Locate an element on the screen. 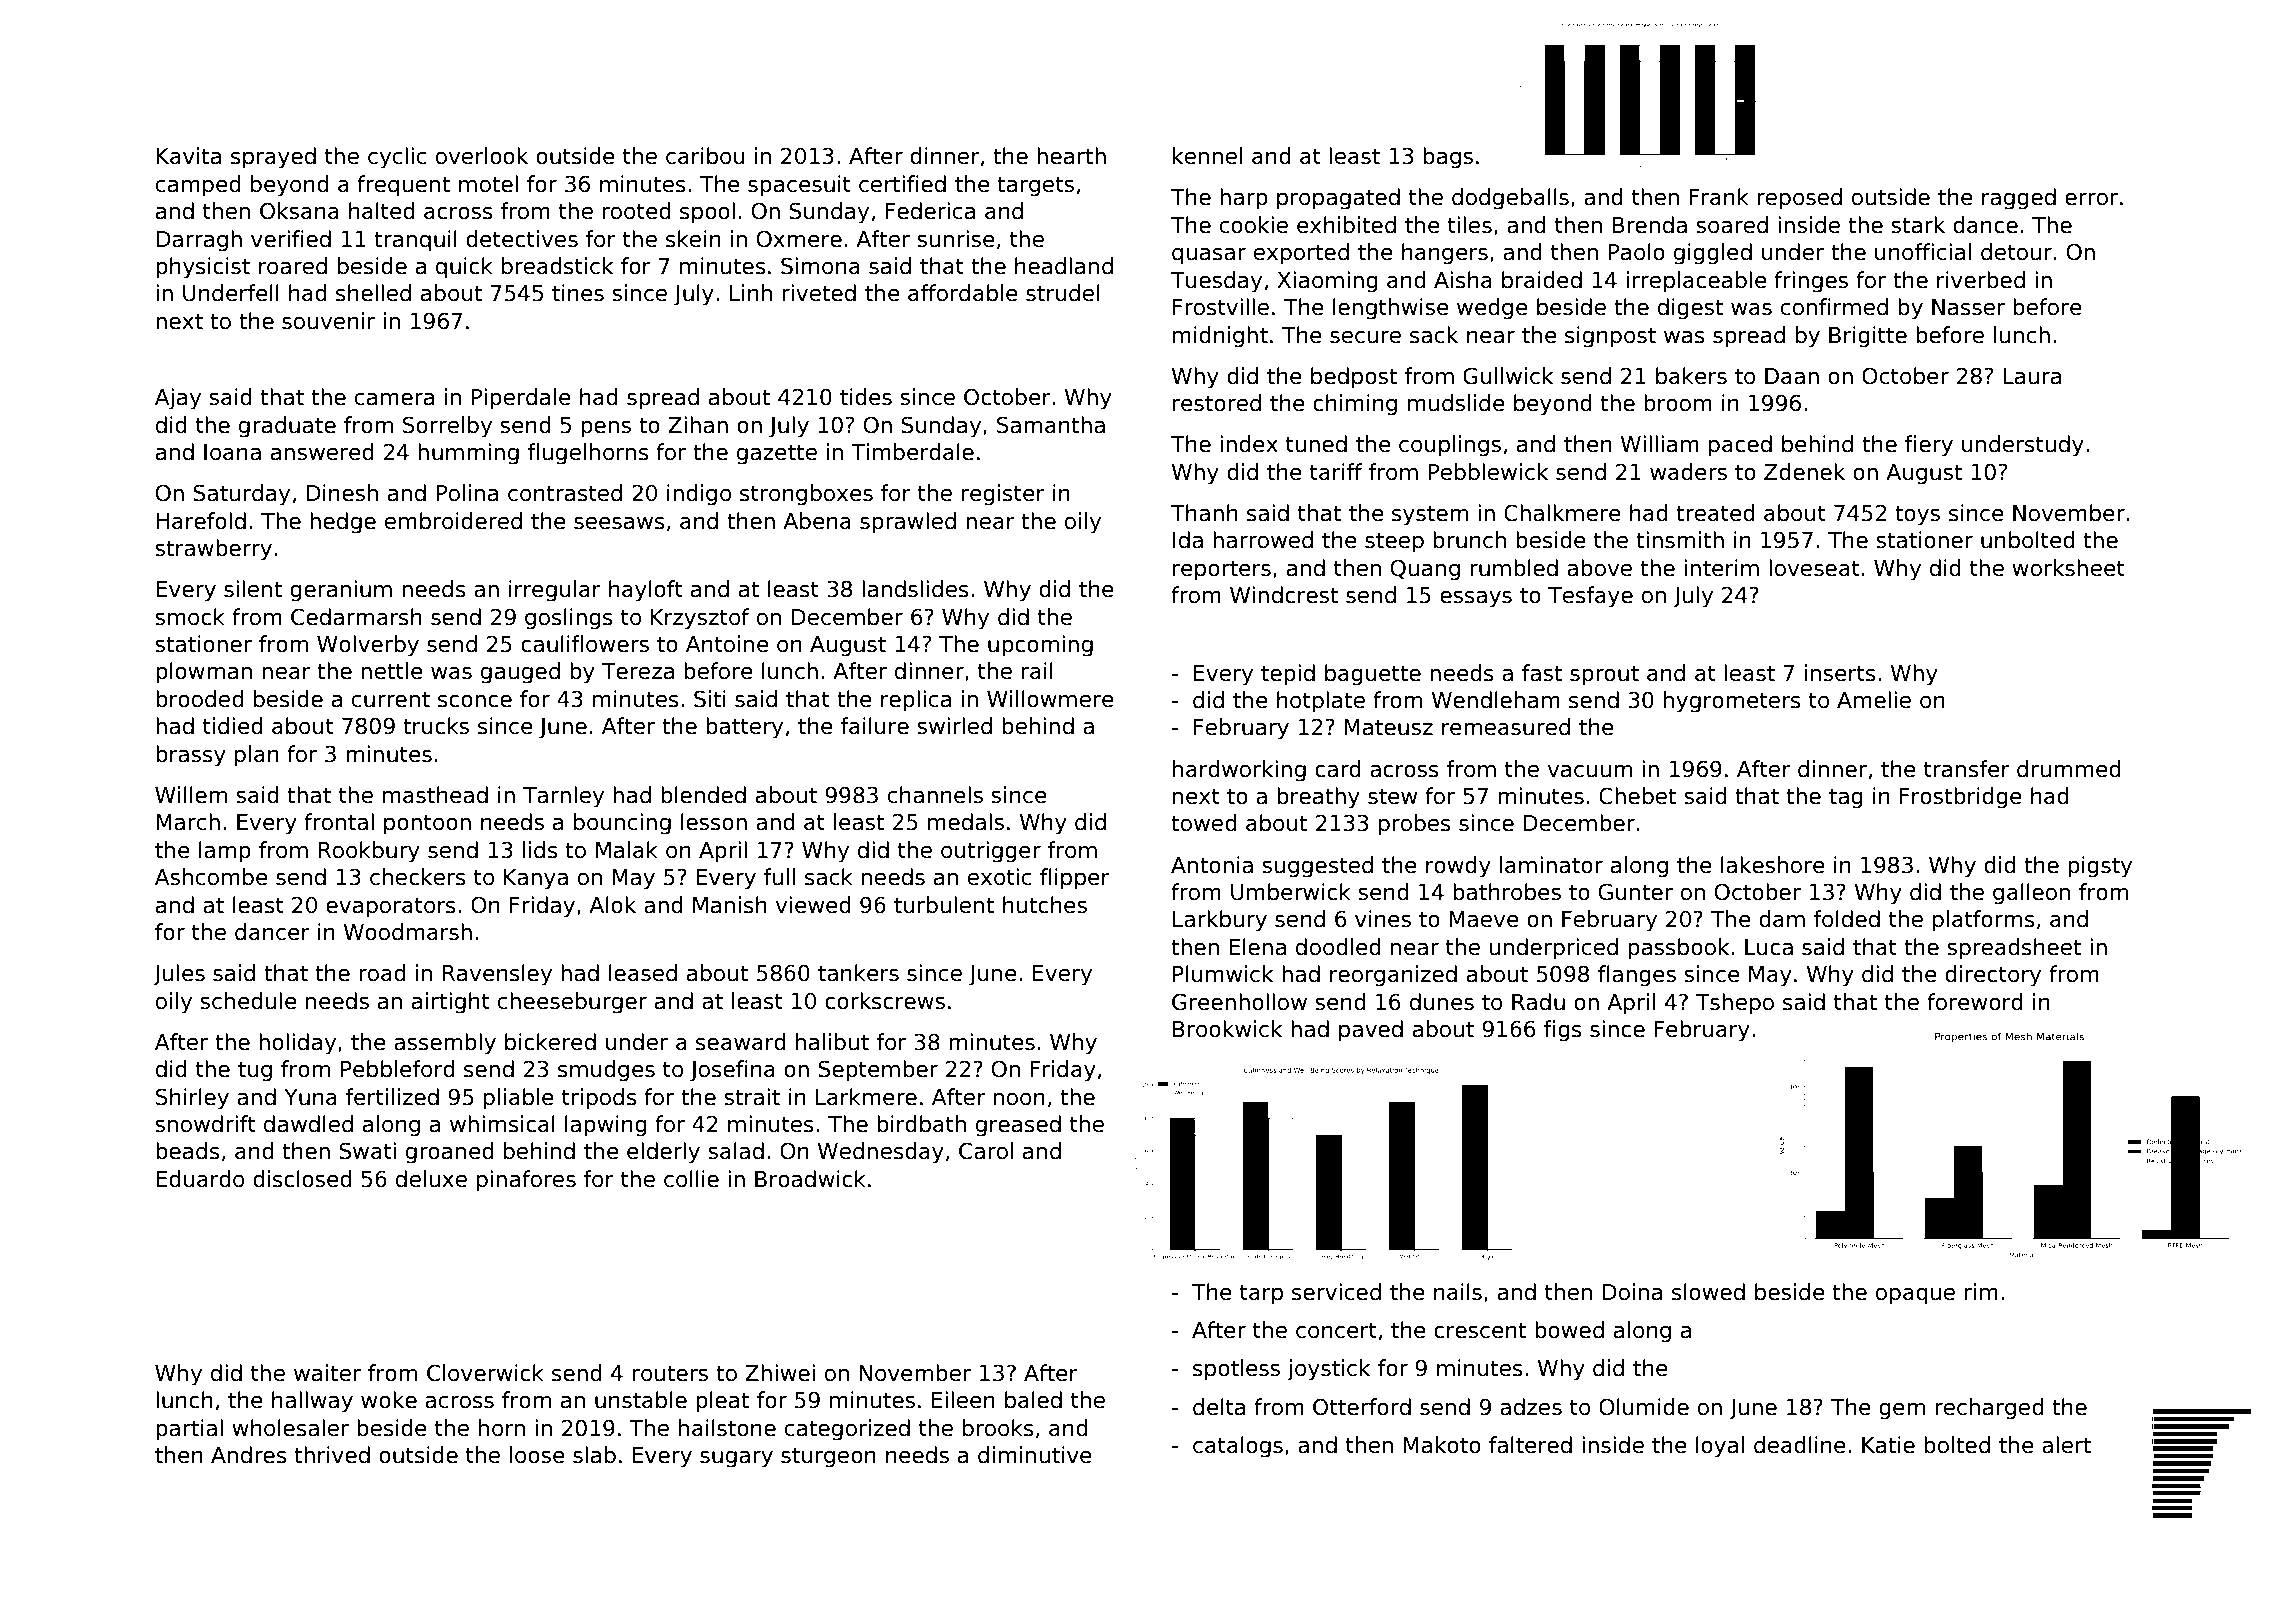 Image resolution: width=2292 pixels, height=1620 pixels. foreword is located at coordinates (1975, 1002).
